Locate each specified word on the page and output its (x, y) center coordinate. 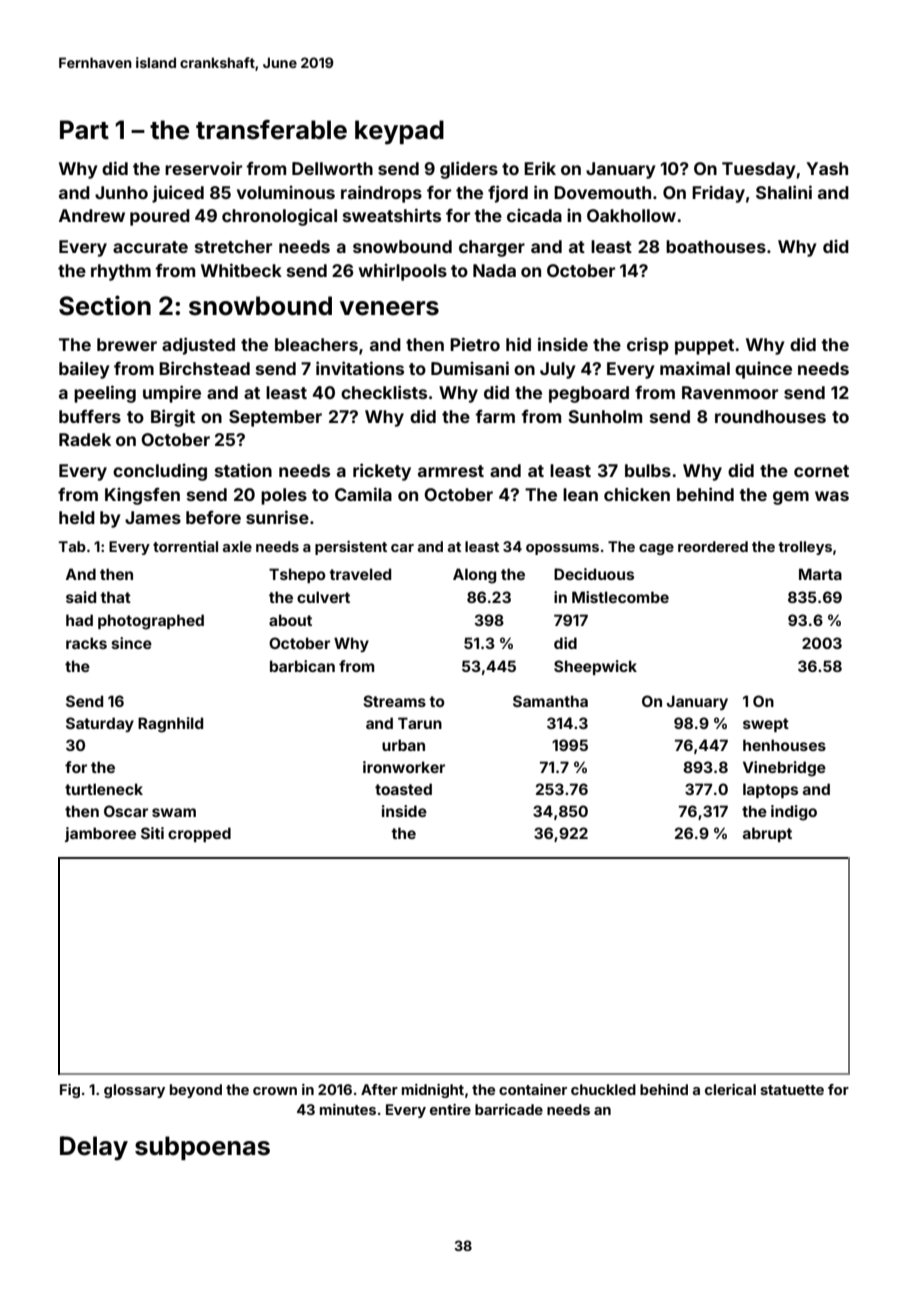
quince (763, 370)
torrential (185, 546)
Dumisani (470, 368)
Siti (152, 833)
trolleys (805, 548)
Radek (85, 439)
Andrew (92, 215)
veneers (389, 308)
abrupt (767, 834)
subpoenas (202, 1148)
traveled (360, 574)
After (379, 1089)
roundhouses (770, 416)
